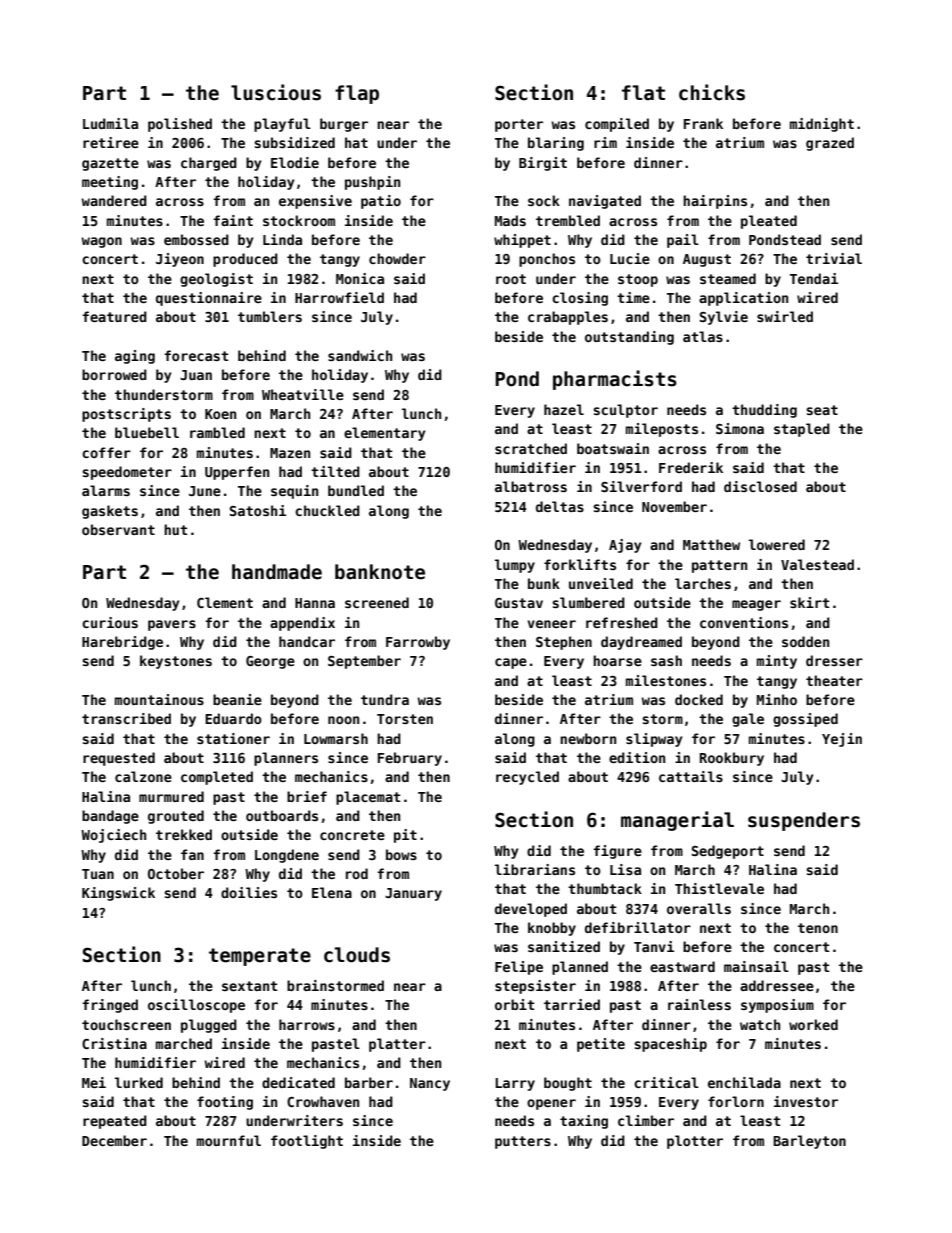 The image size is (952, 1233). I want to click on Tendai, so click(814, 278).
